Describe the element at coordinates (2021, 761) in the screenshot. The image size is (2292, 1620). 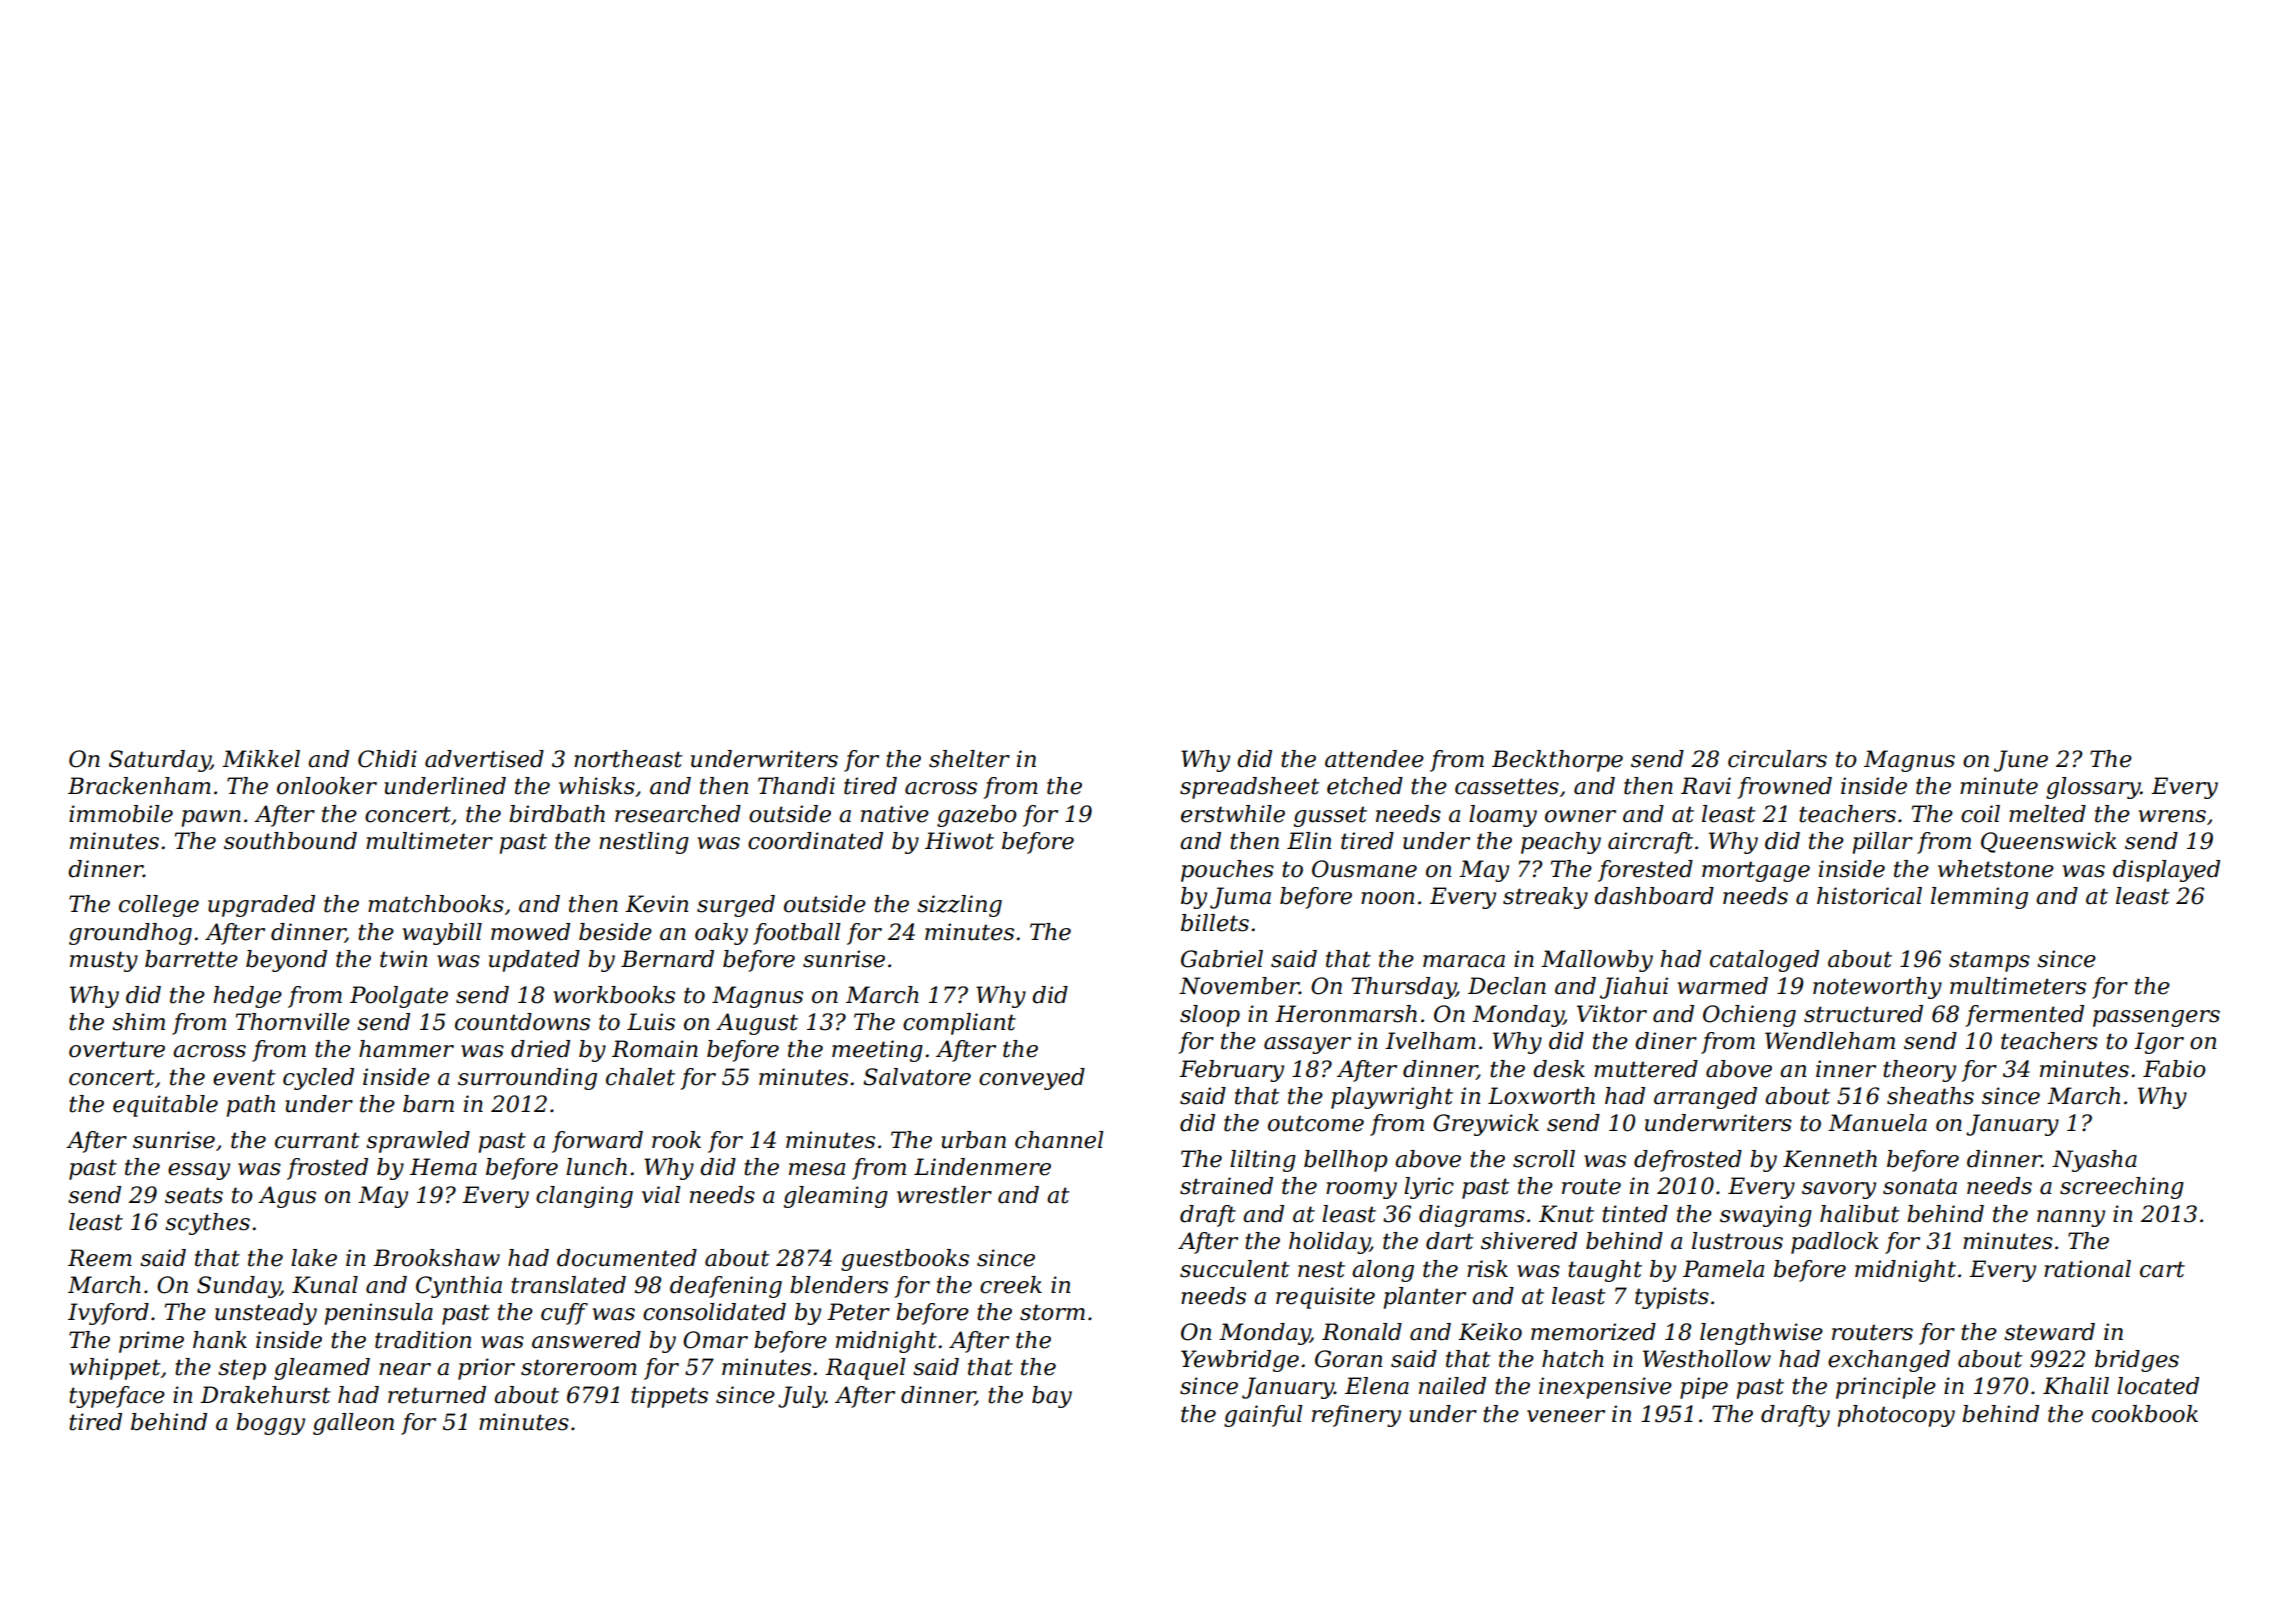
I see `June` at that location.
